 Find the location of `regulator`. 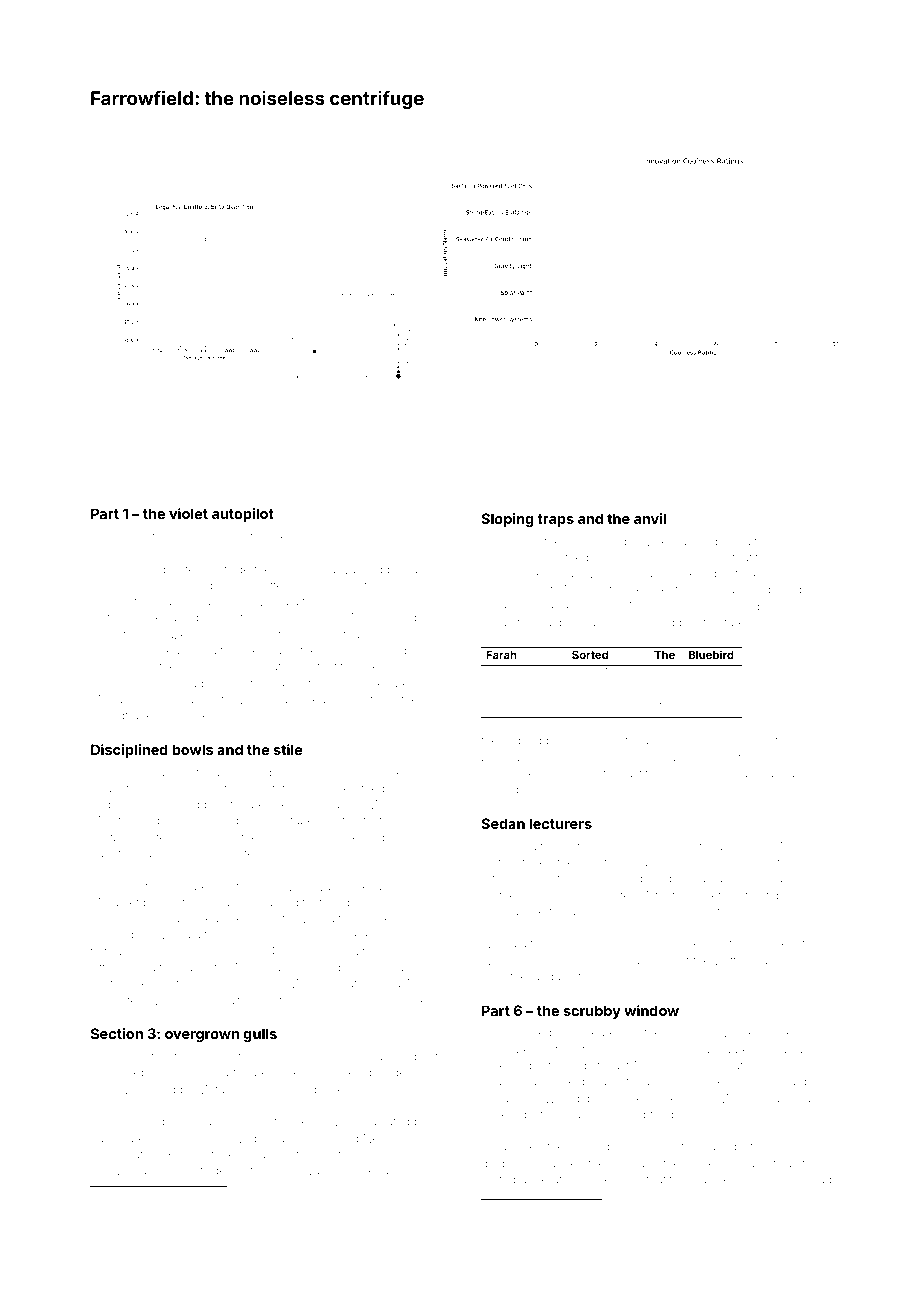

regulator is located at coordinates (538, 1067).
